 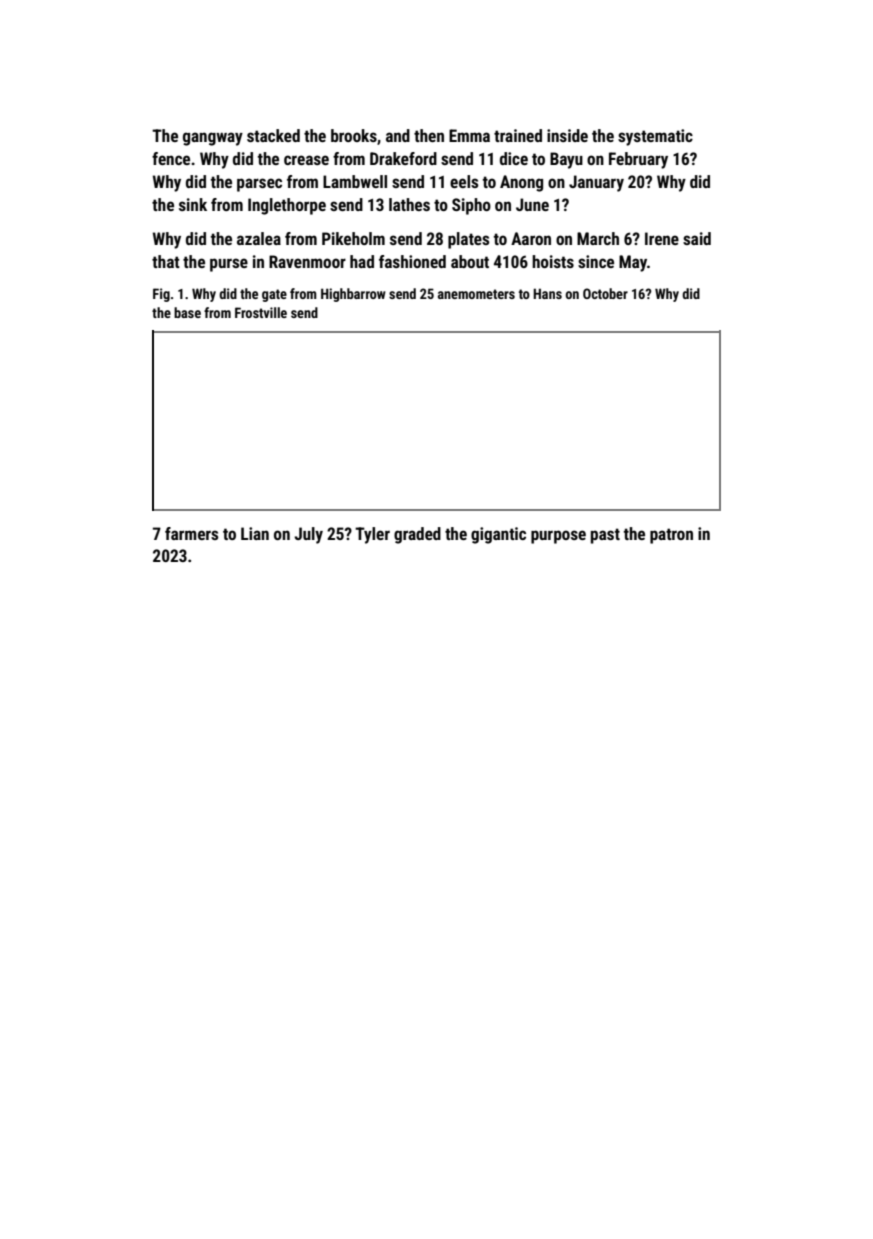 What do you see at coordinates (547, 293) in the document?
I see `Hans` at bounding box center [547, 293].
